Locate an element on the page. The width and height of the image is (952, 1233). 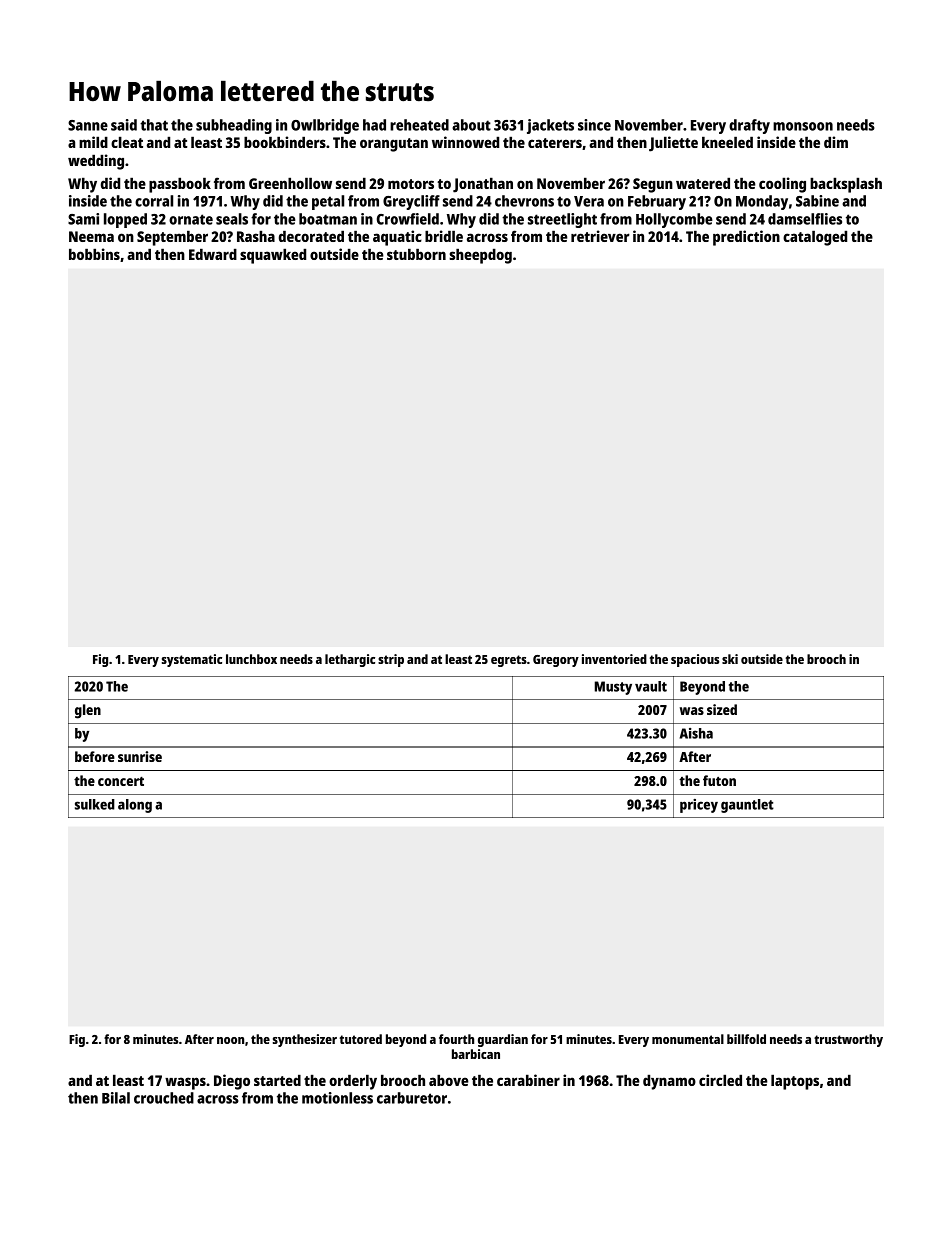
carburetor is located at coordinates (412, 1098).
